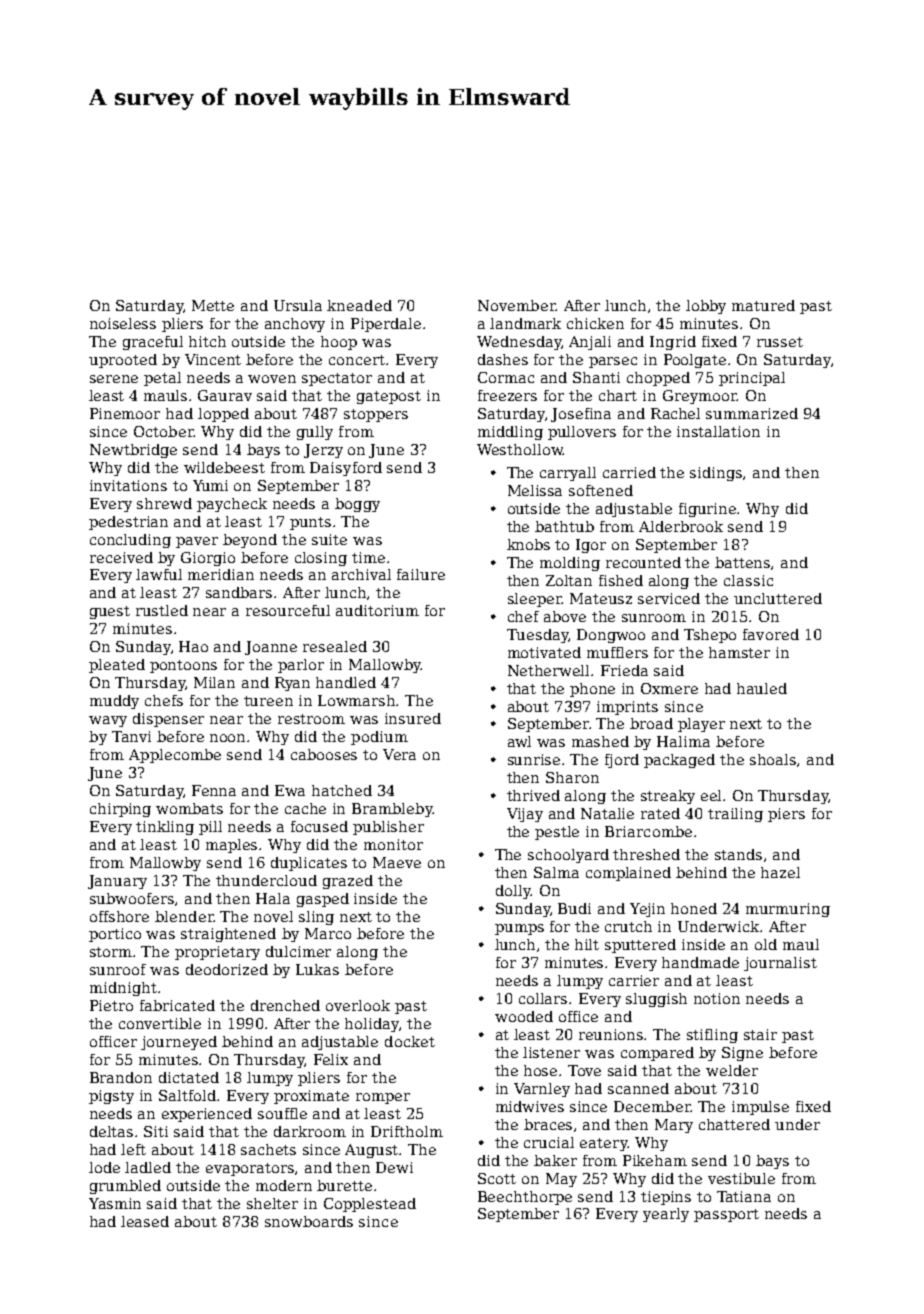  Describe the element at coordinates (164, 431) in the image. I see `October` at that location.
